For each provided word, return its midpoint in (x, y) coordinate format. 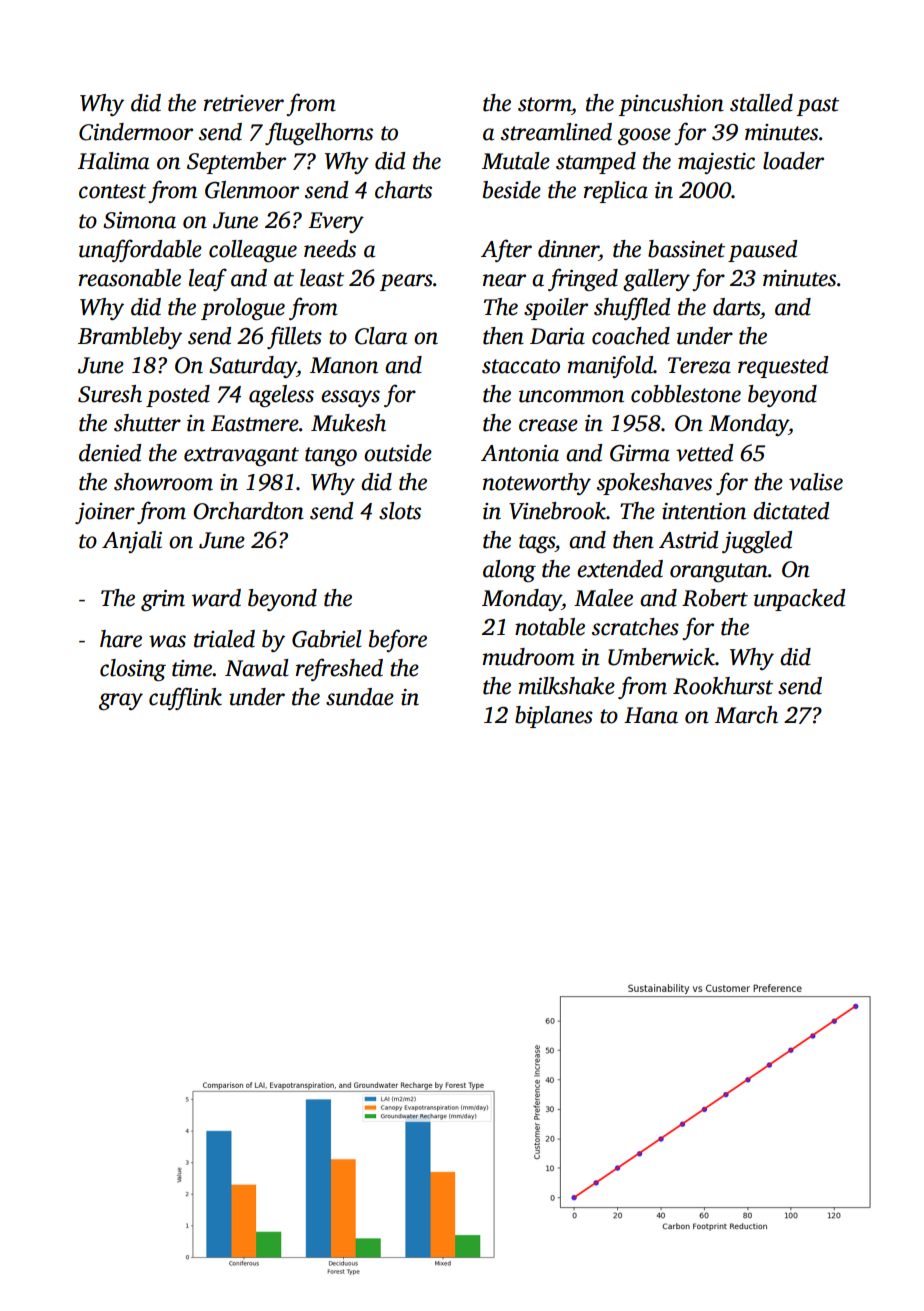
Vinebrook (557, 511)
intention (704, 511)
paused (762, 251)
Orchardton (248, 511)
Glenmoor (252, 190)
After (506, 250)
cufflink (185, 698)
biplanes (554, 717)
